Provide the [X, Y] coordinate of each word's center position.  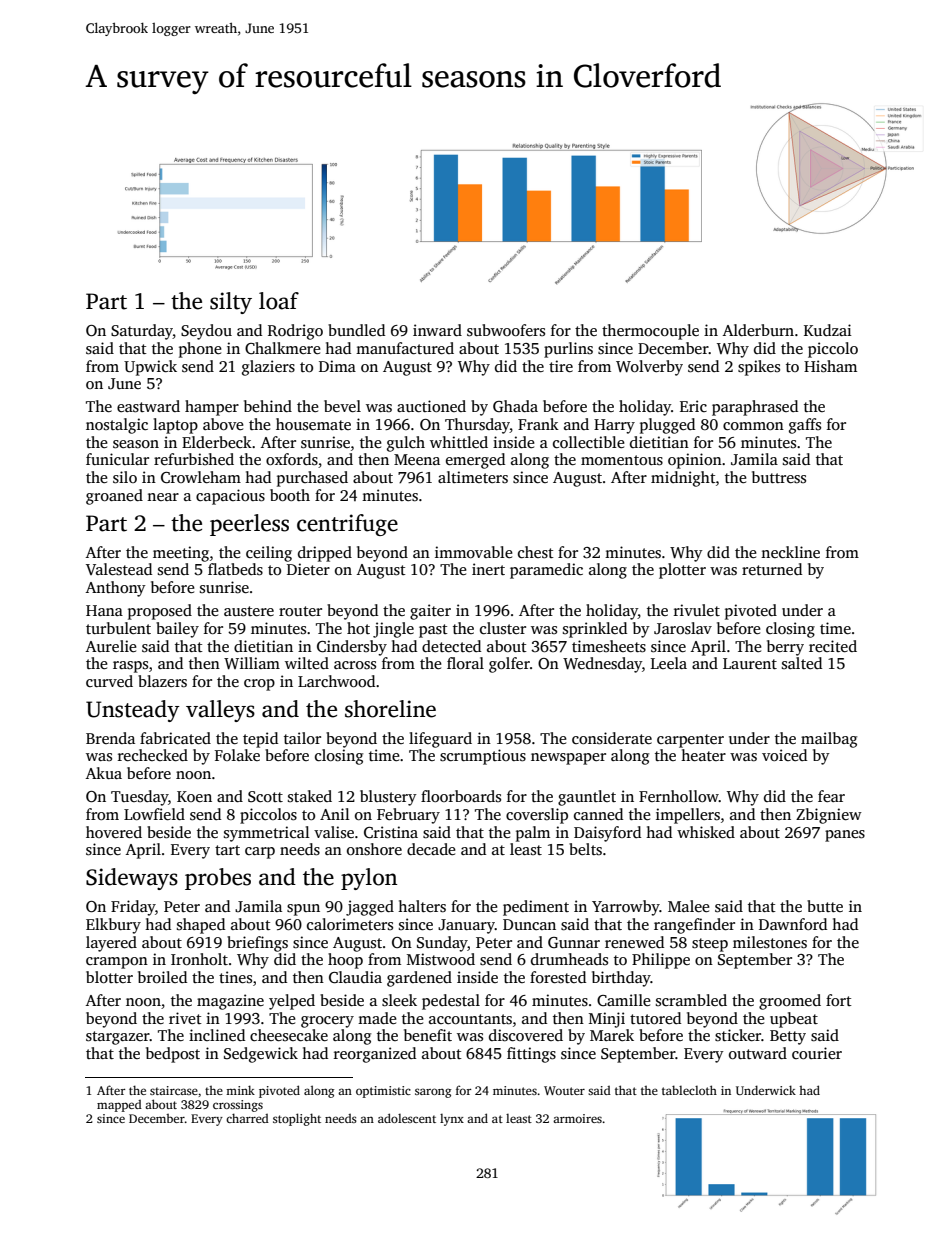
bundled [356, 330]
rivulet [697, 610]
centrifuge [347, 525]
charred [247, 1118]
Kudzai [828, 330]
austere [249, 611]
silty [231, 303]
